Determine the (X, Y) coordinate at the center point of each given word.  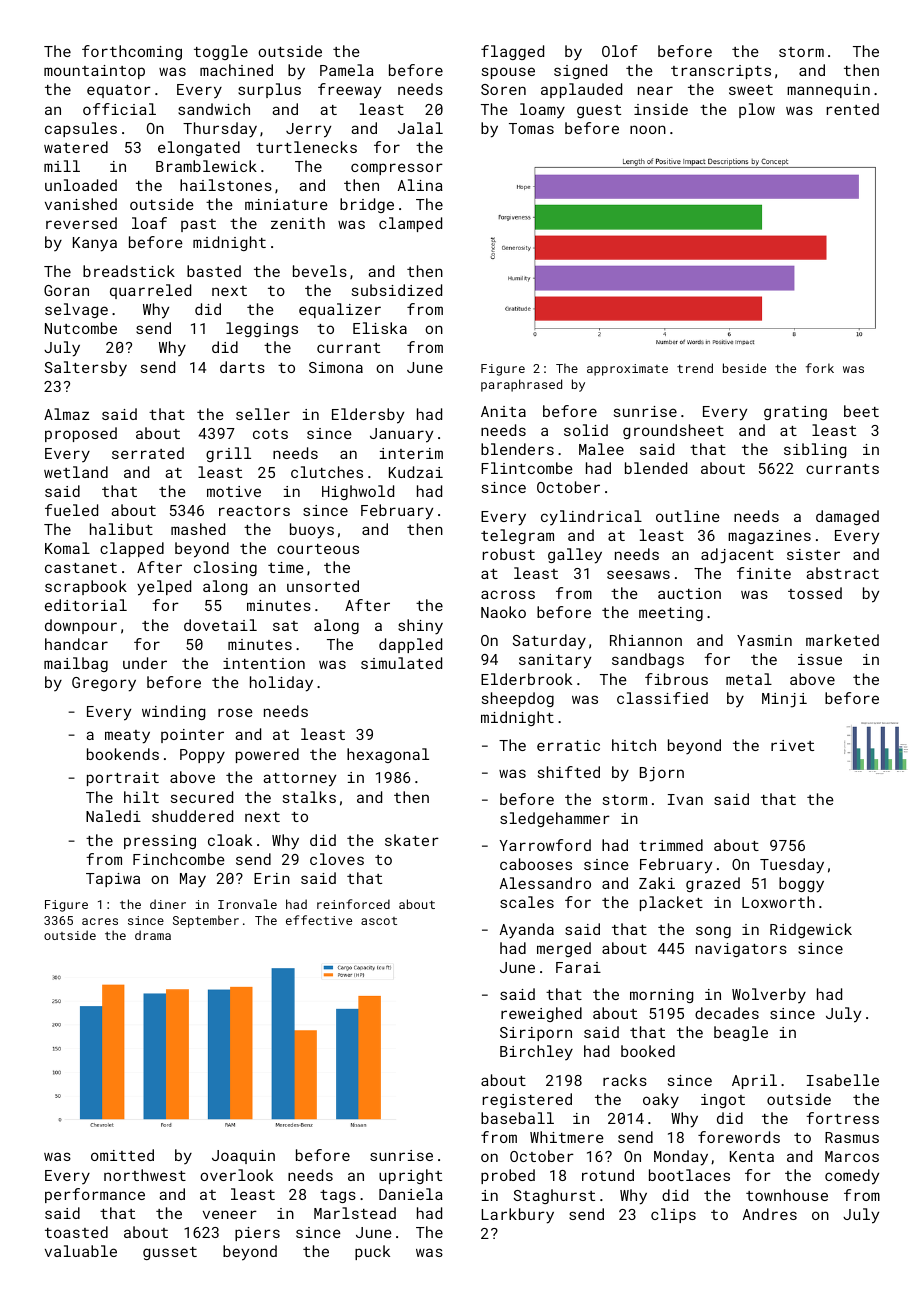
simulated (401, 663)
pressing (160, 842)
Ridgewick (811, 930)
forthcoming (132, 52)
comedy (852, 1177)
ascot (379, 921)
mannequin (828, 91)
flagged (512, 52)
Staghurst (554, 1196)
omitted (122, 1155)
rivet (792, 745)
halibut (121, 529)
